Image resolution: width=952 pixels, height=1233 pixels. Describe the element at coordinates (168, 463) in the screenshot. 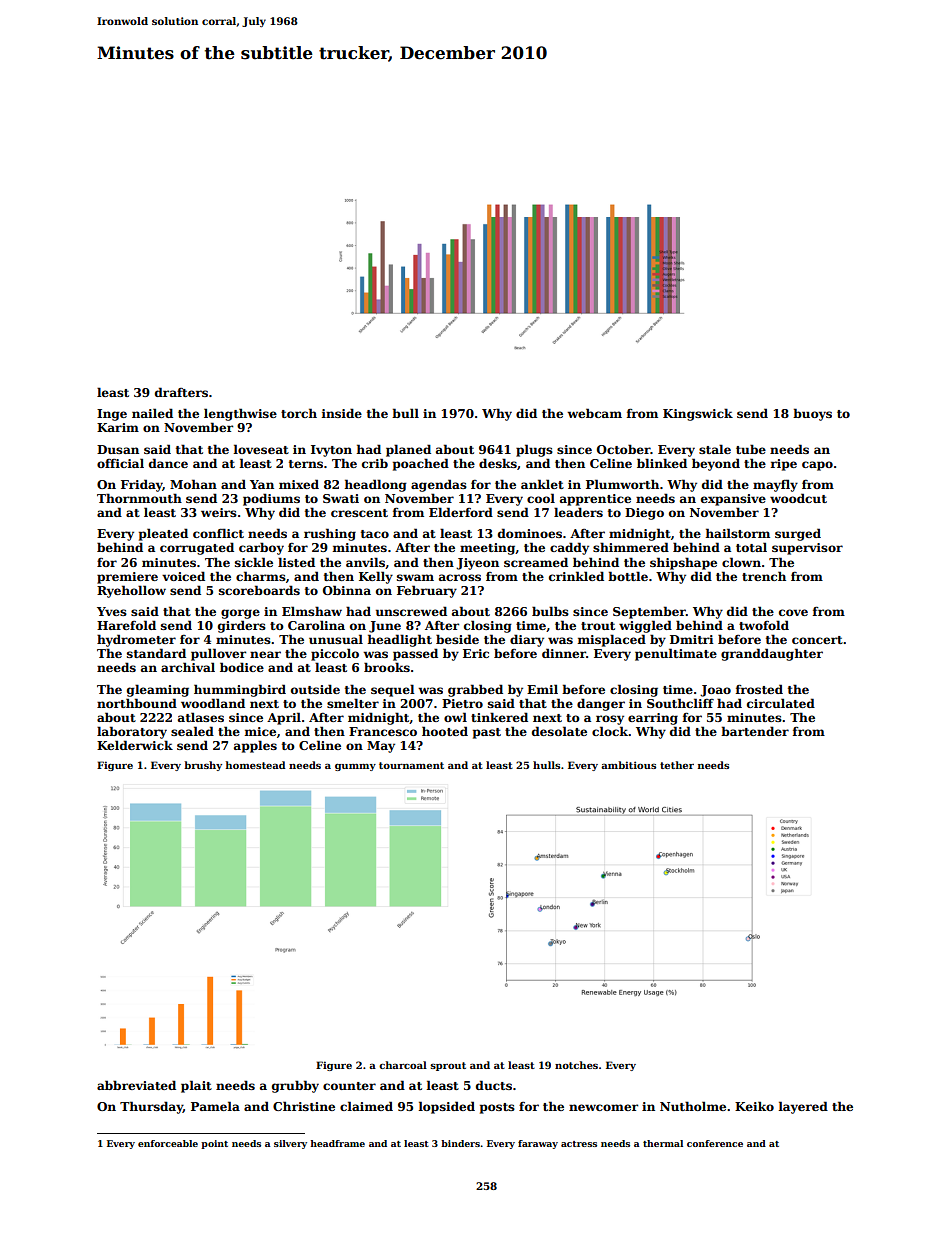

I see `dance` at that location.
